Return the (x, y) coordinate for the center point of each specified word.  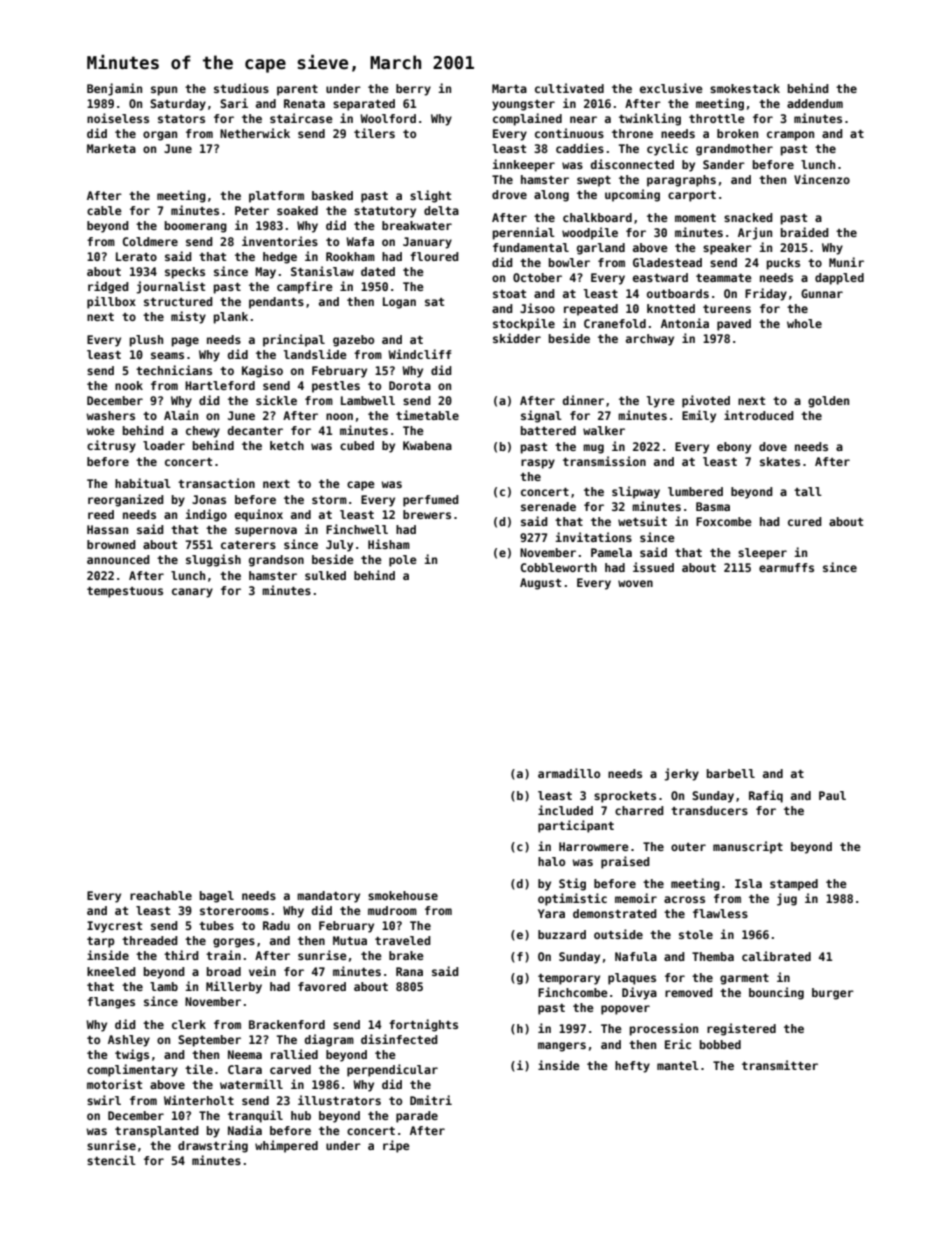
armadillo (569, 773)
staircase (301, 118)
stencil (111, 1160)
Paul (832, 795)
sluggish (213, 560)
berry (413, 90)
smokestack (745, 88)
